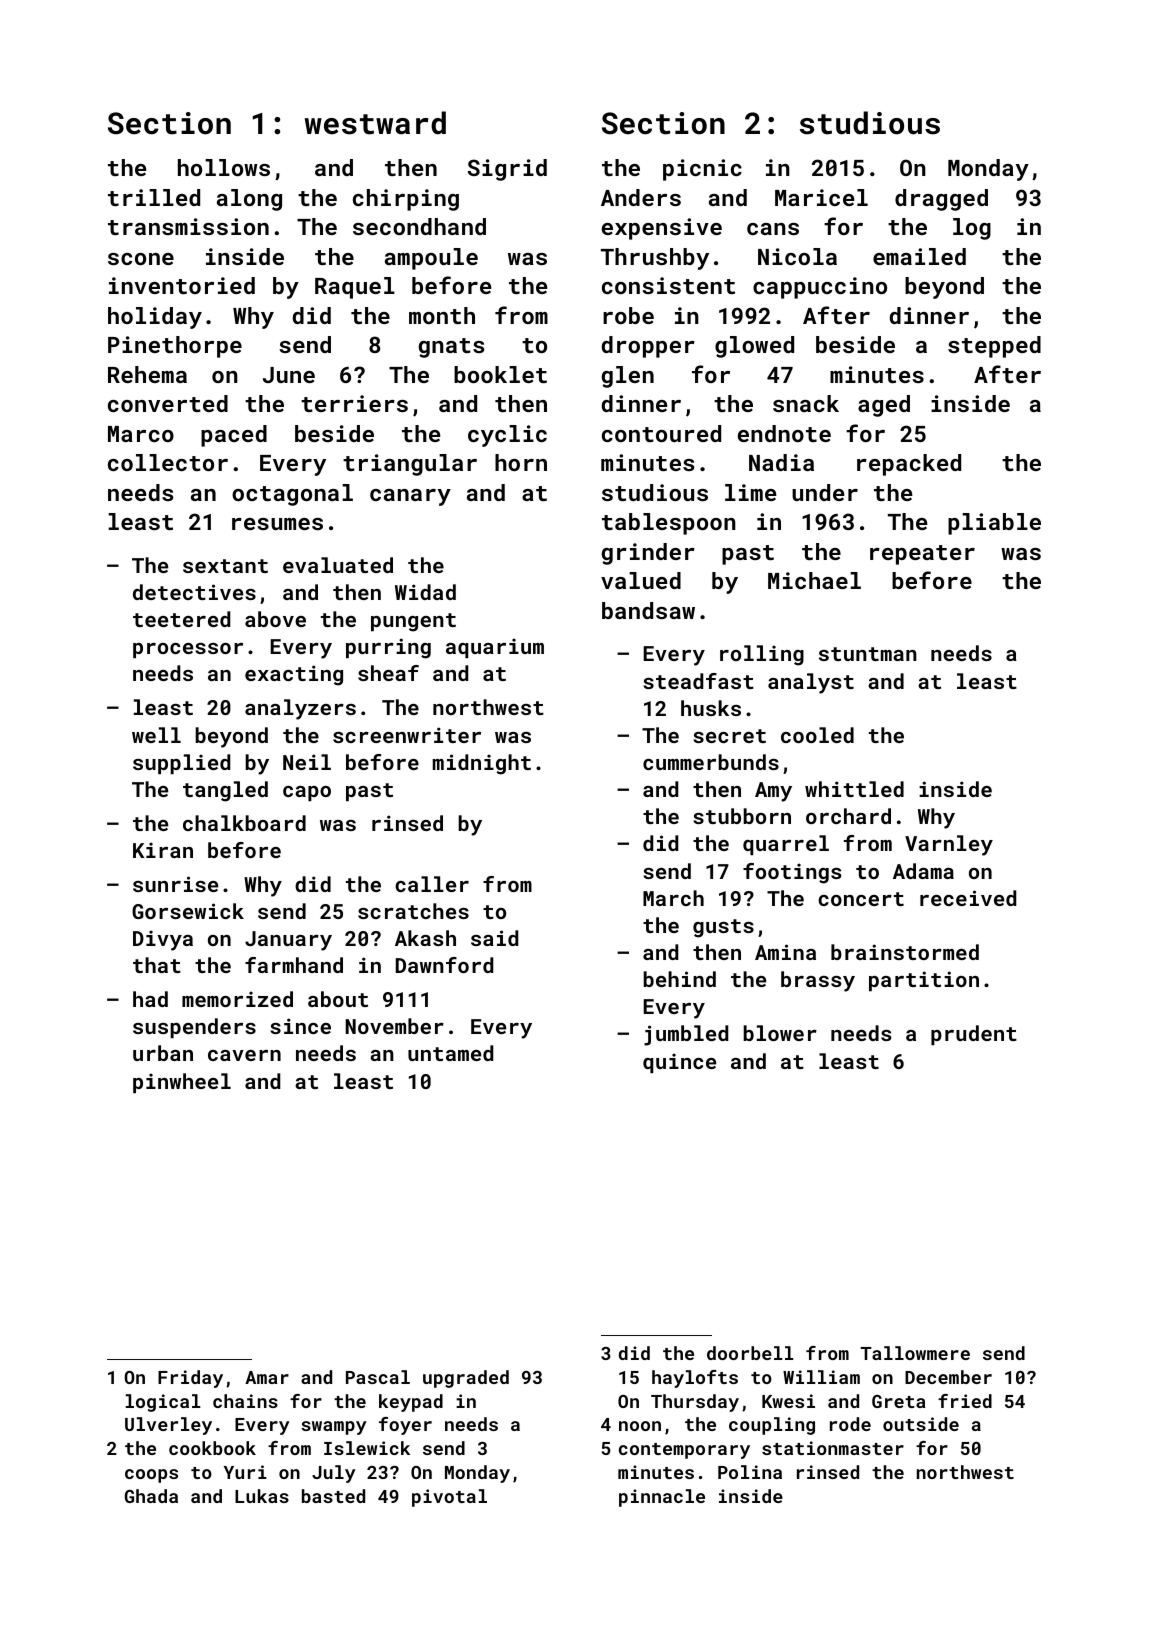  What do you see at coordinates (275, 619) in the image?
I see `above` at bounding box center [275, 619].
